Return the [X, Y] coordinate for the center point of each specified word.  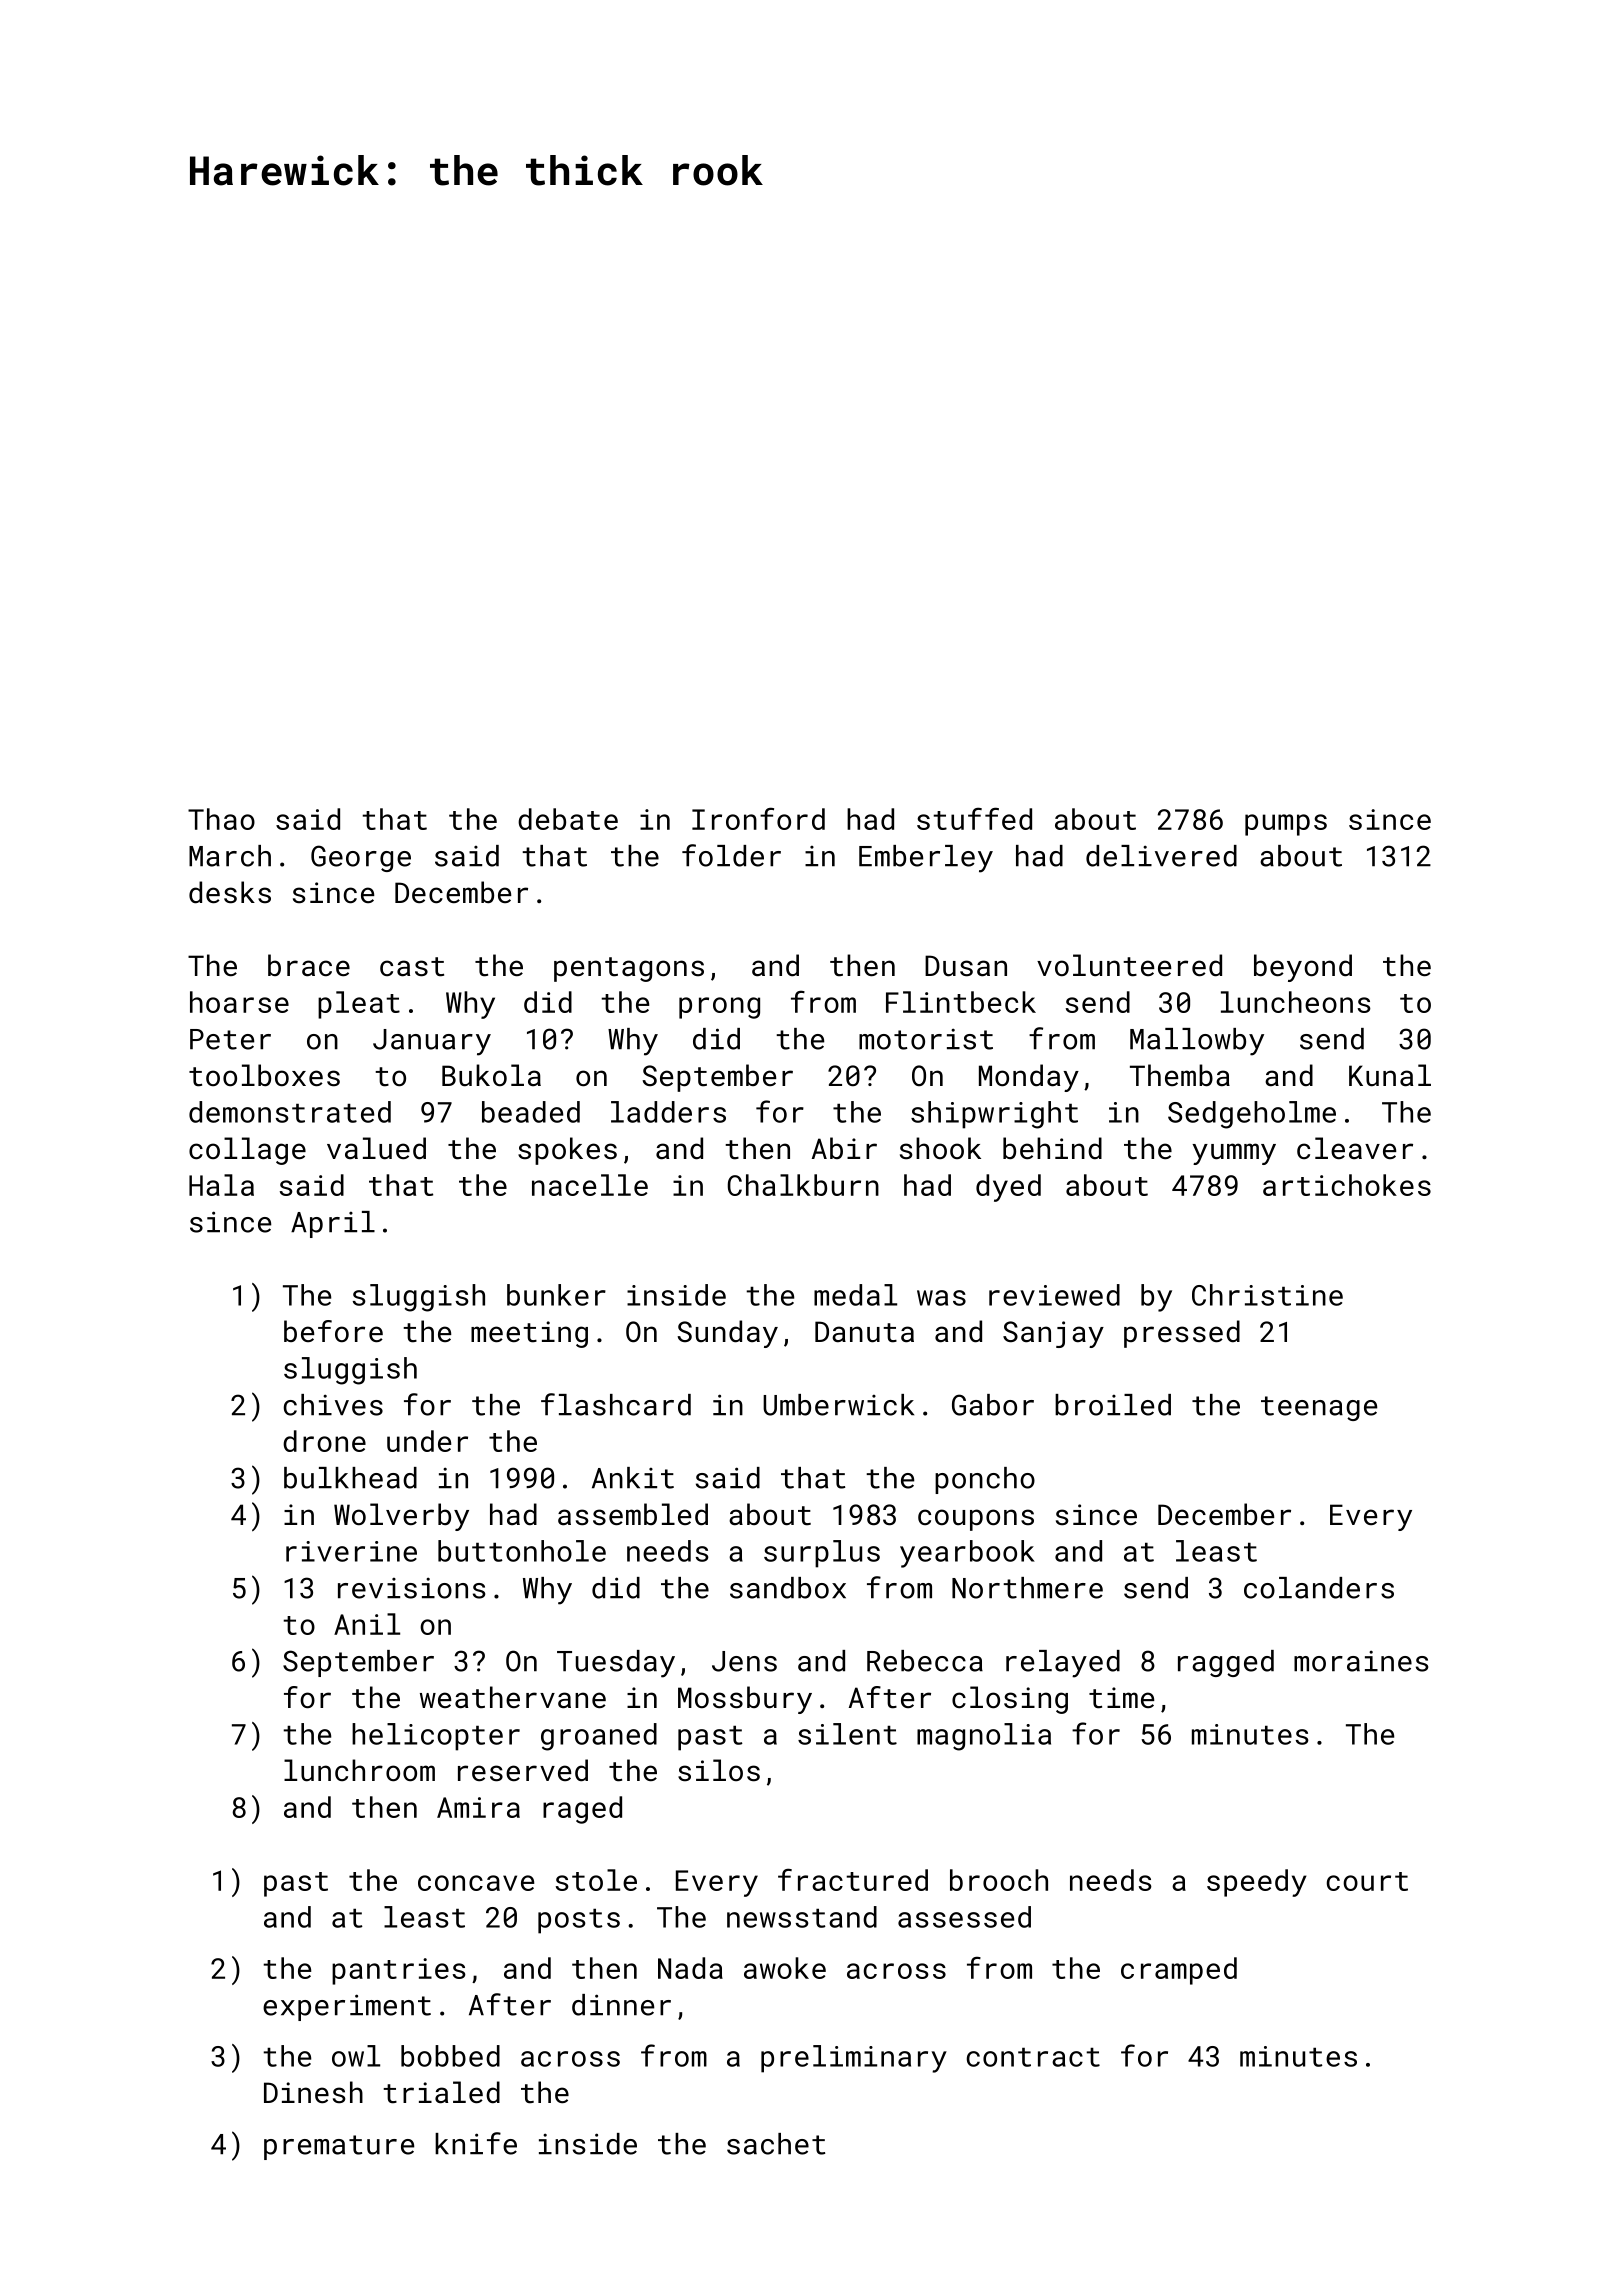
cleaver [1355, 1148]
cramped [1179, 1971]
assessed [964, 1917]
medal [855, 1295]
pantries [399, 1971]
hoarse [239, 1002]
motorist [926, 1039]
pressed [1182, 1334]
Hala [221, 1185]
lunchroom [359, 1770]
